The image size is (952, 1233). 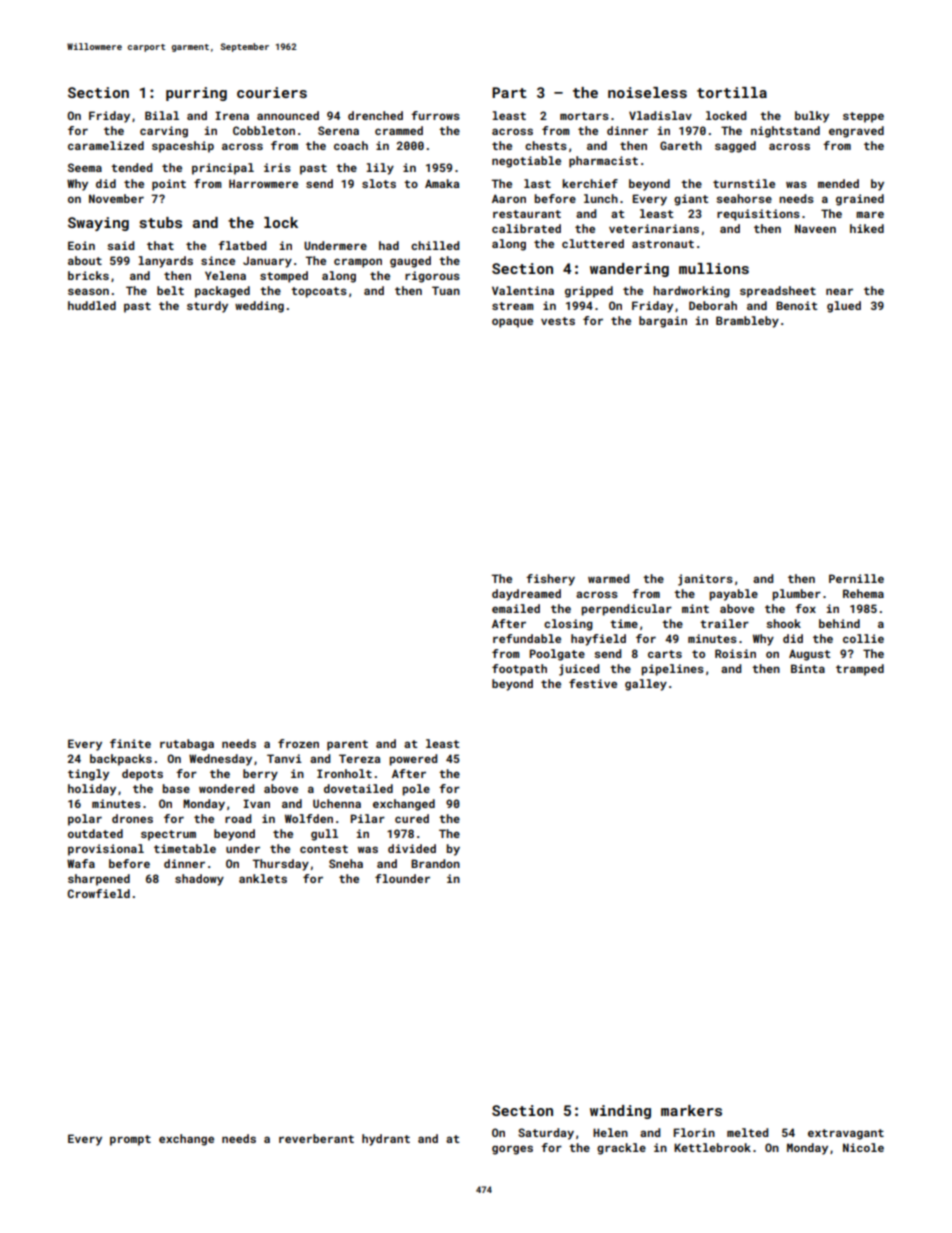 What do you see at coordinates (705, 580) in the page?
I see `janitors` at bounding box center [705, 580].
